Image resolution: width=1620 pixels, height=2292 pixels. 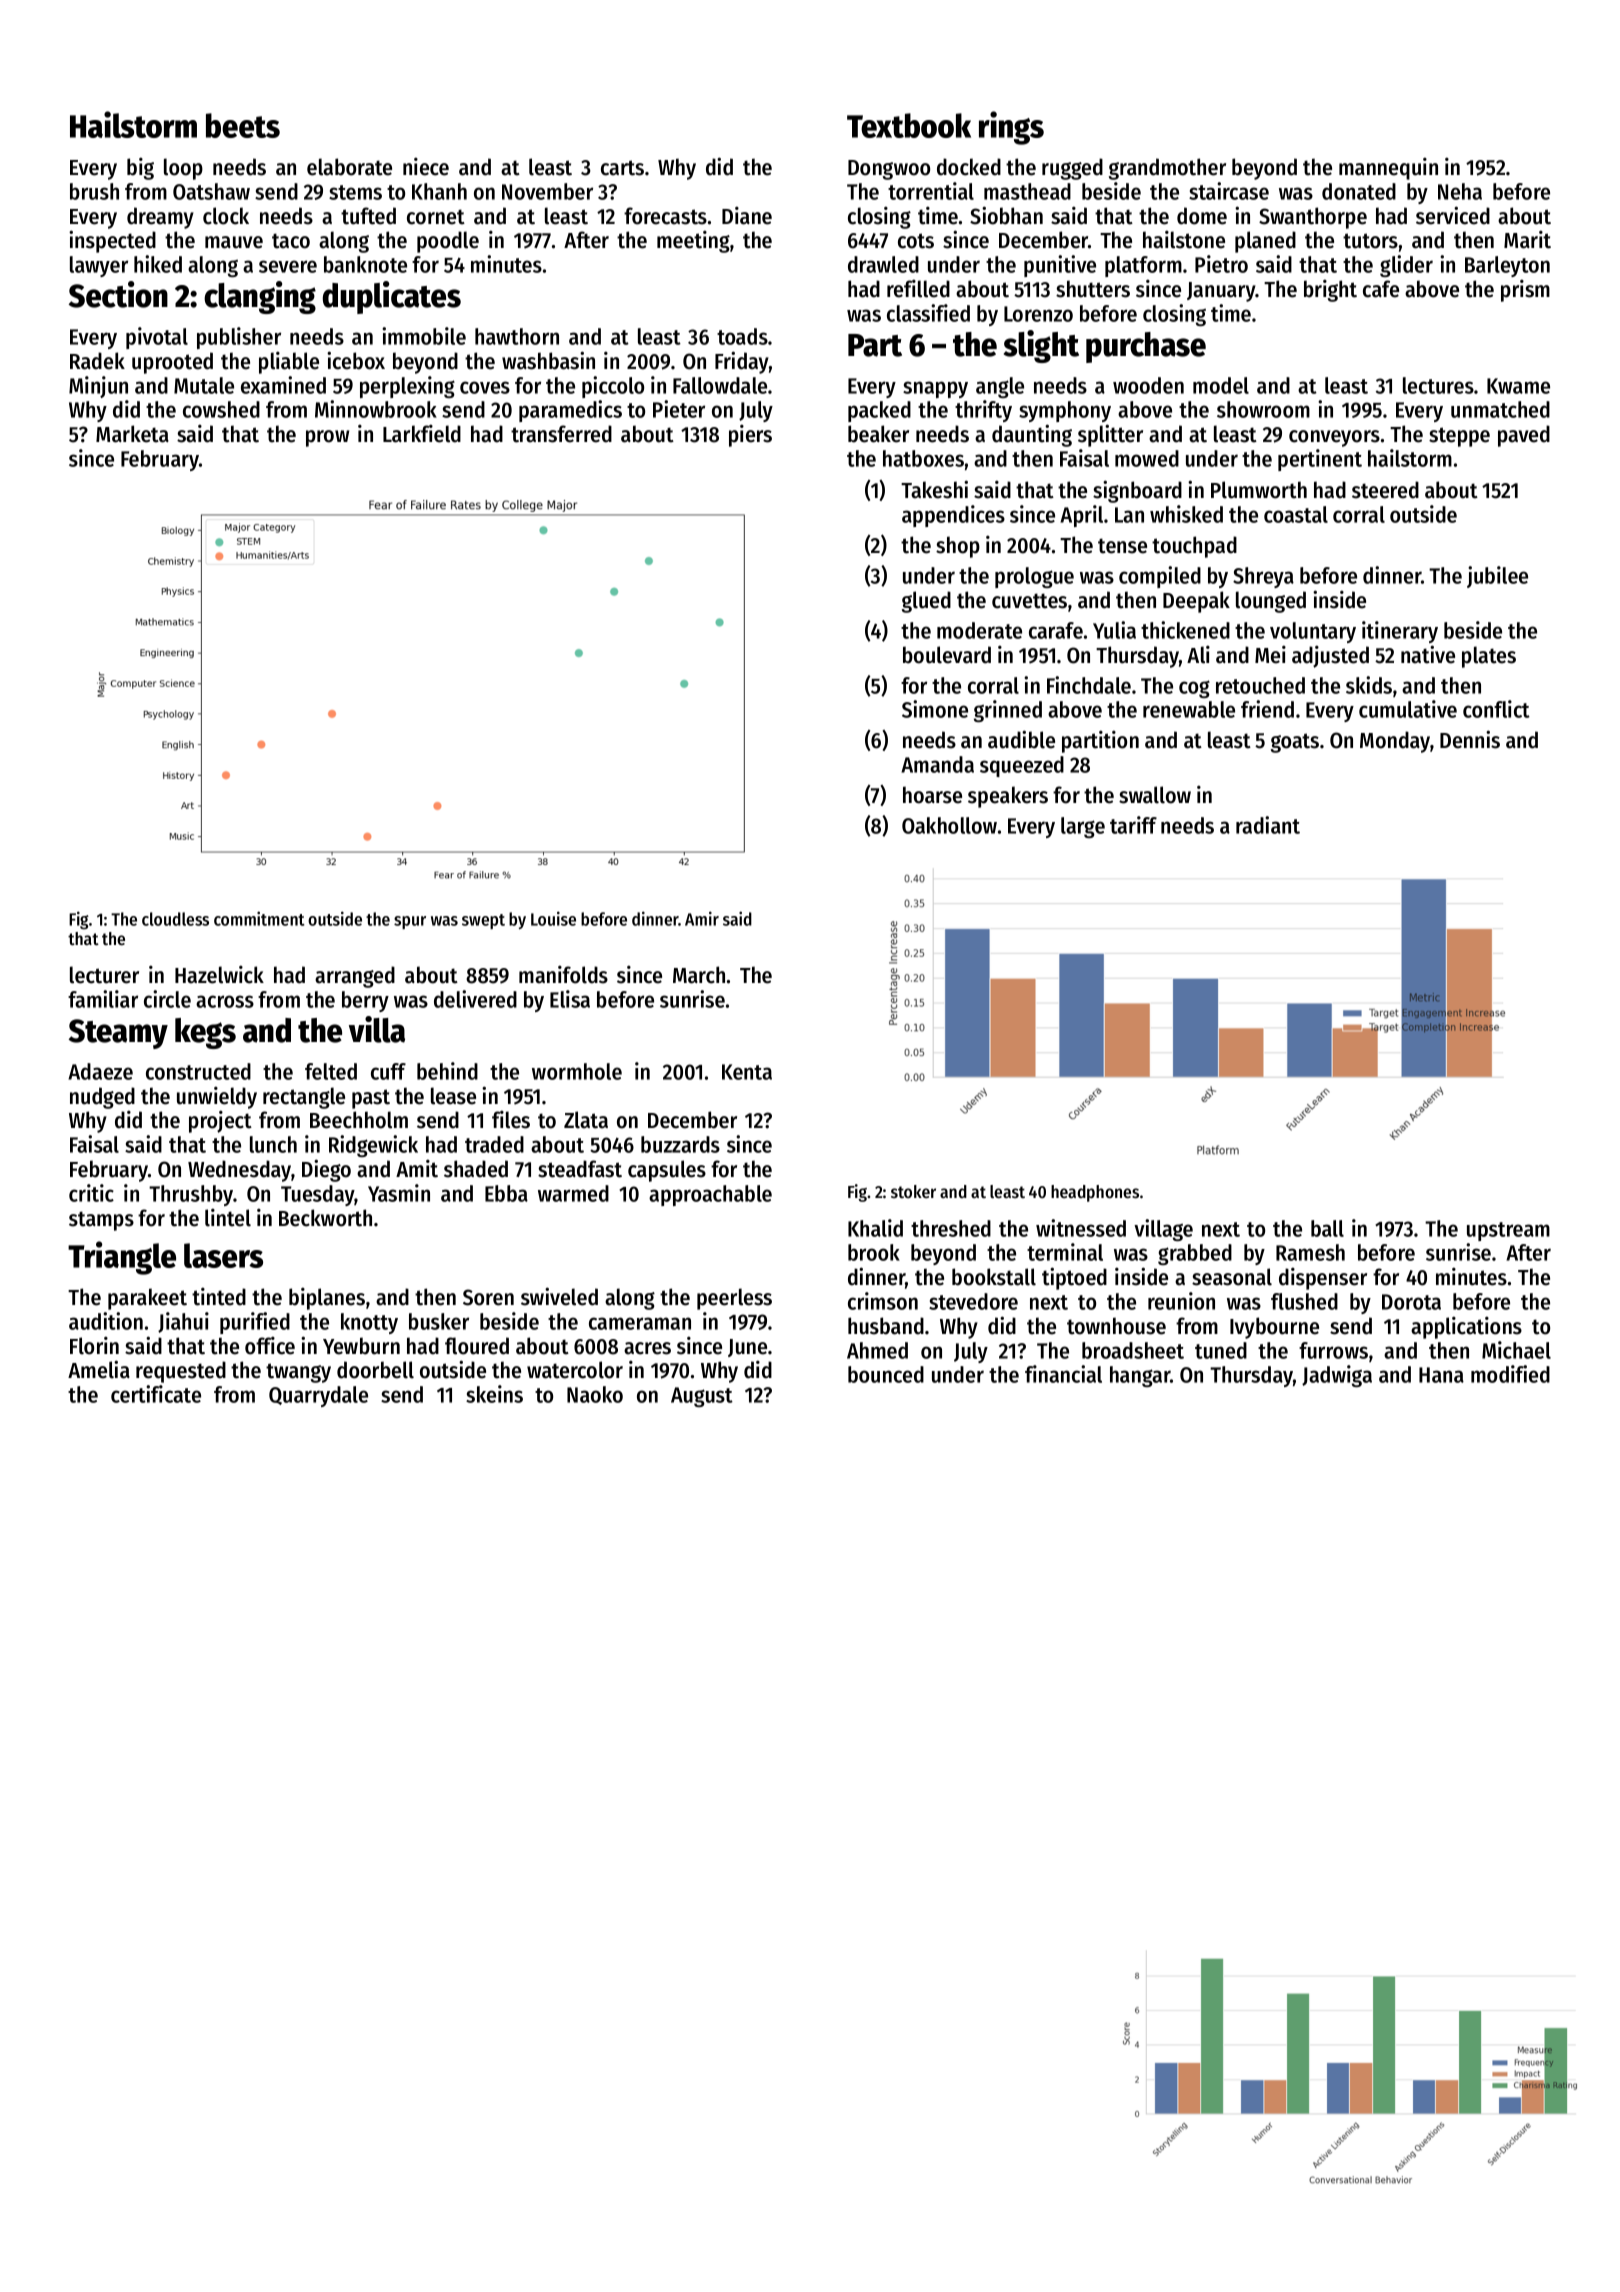 I want to click on ball, so click(x=1327, y=1228).
